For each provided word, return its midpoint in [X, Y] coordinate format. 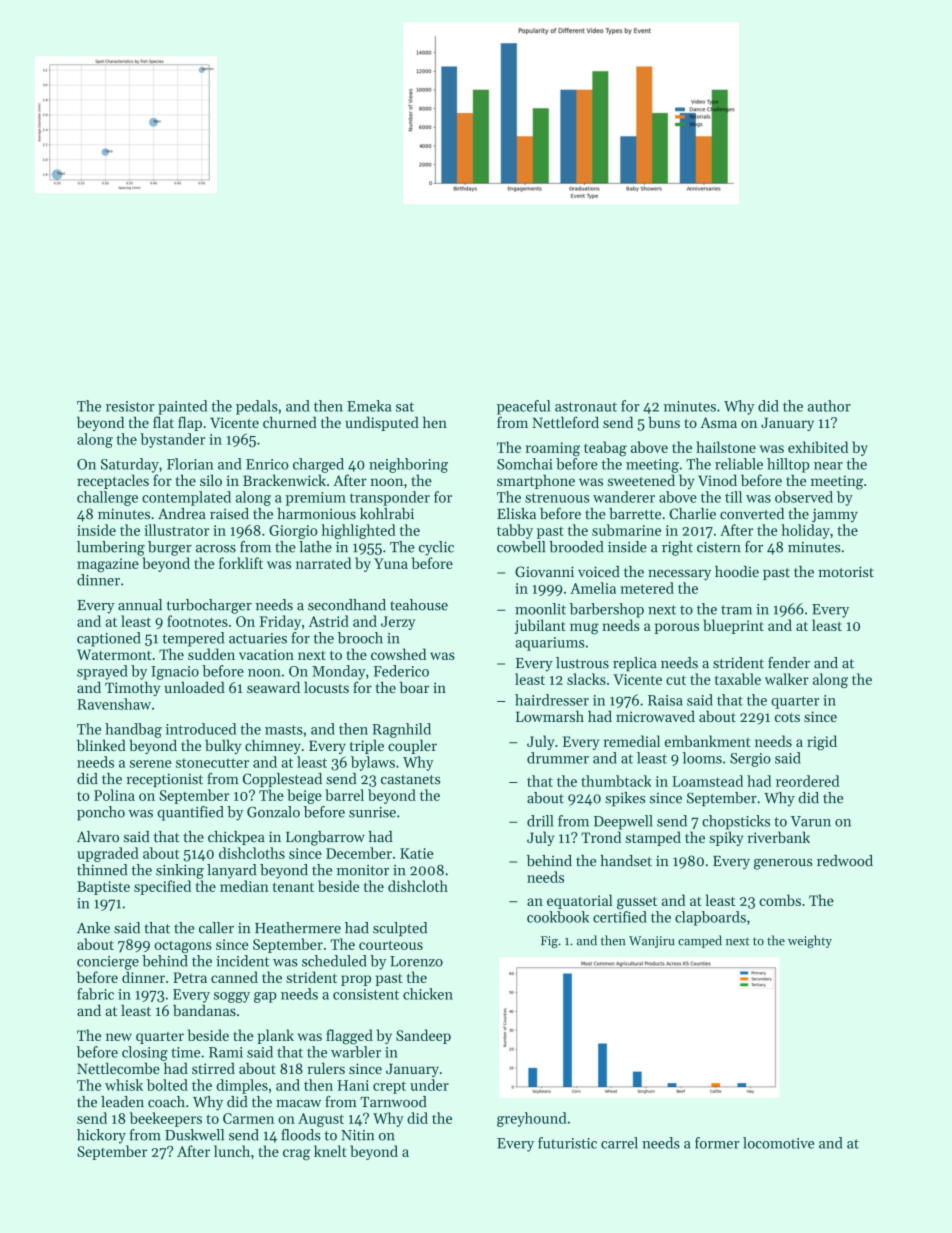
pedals [257, 407]
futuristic [567, 1143]
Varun [810, 821]
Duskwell [194, 1135]
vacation [266, 654]
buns [664, 422]
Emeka [369, 406]
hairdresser [552, 700]
